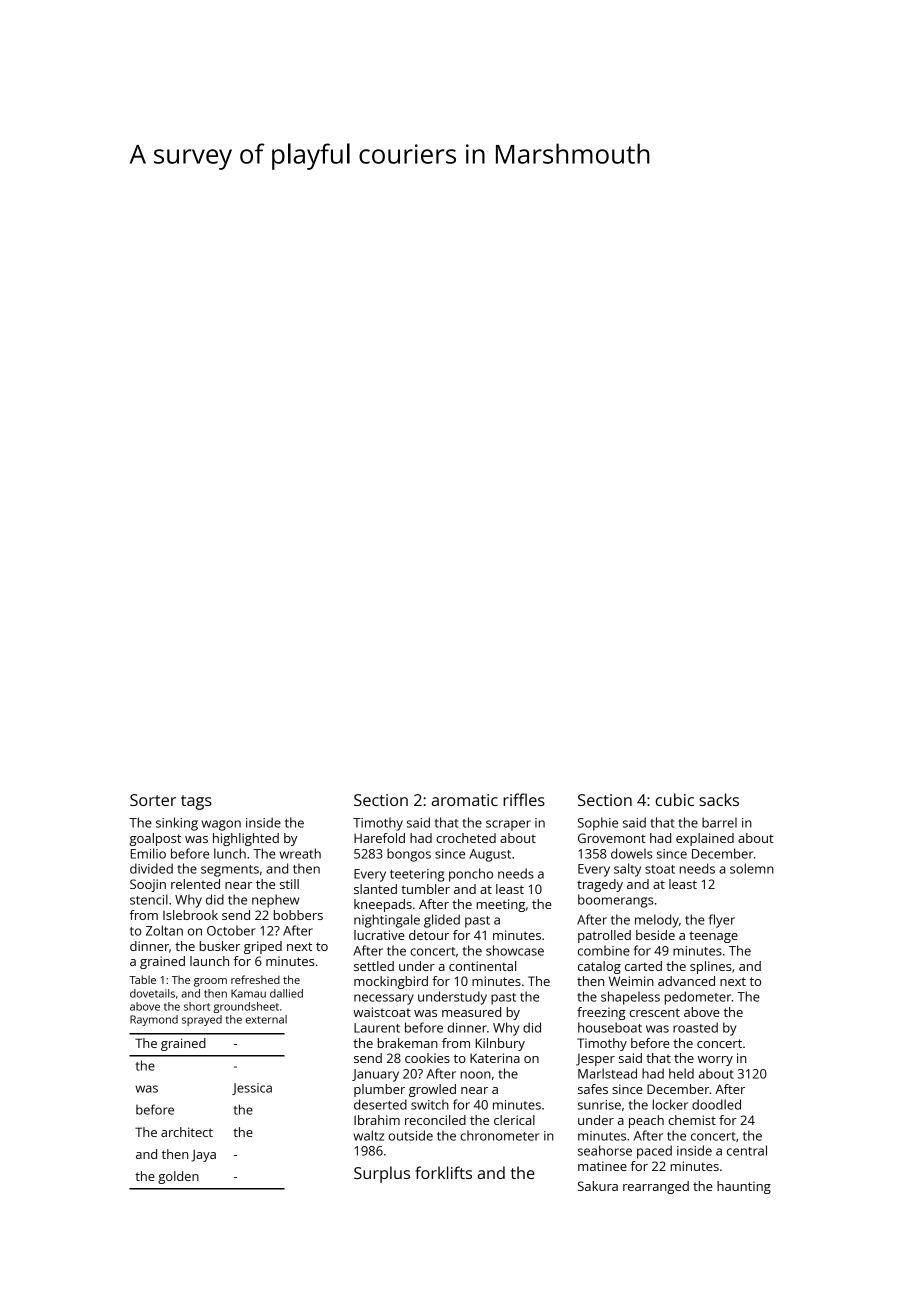 This image has height=1316, width=908. Describe the element at coordinates (252, 1089) in the image. I see `Jessica` at that location.
